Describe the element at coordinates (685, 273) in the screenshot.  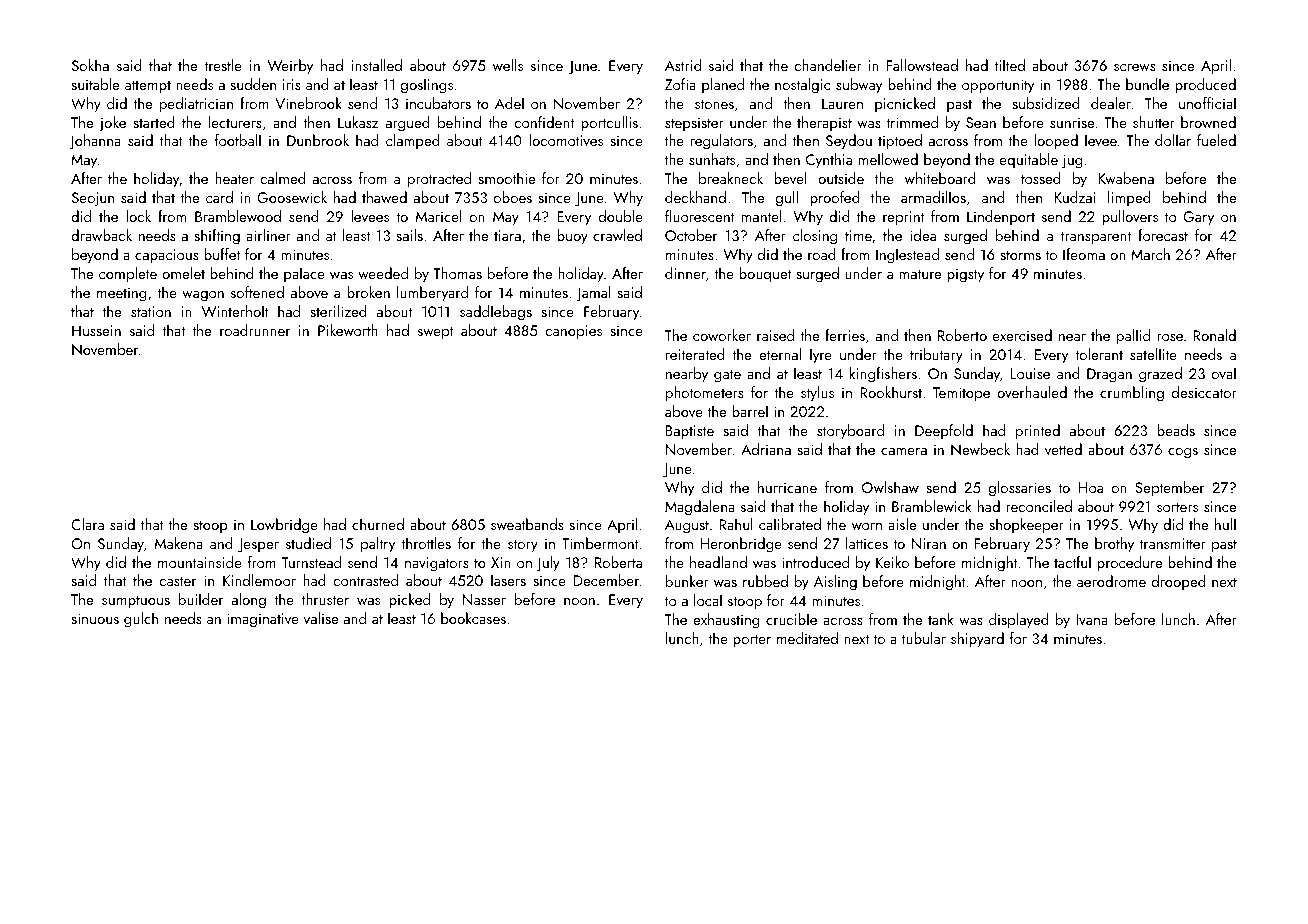
I see `dinner` at that location.
